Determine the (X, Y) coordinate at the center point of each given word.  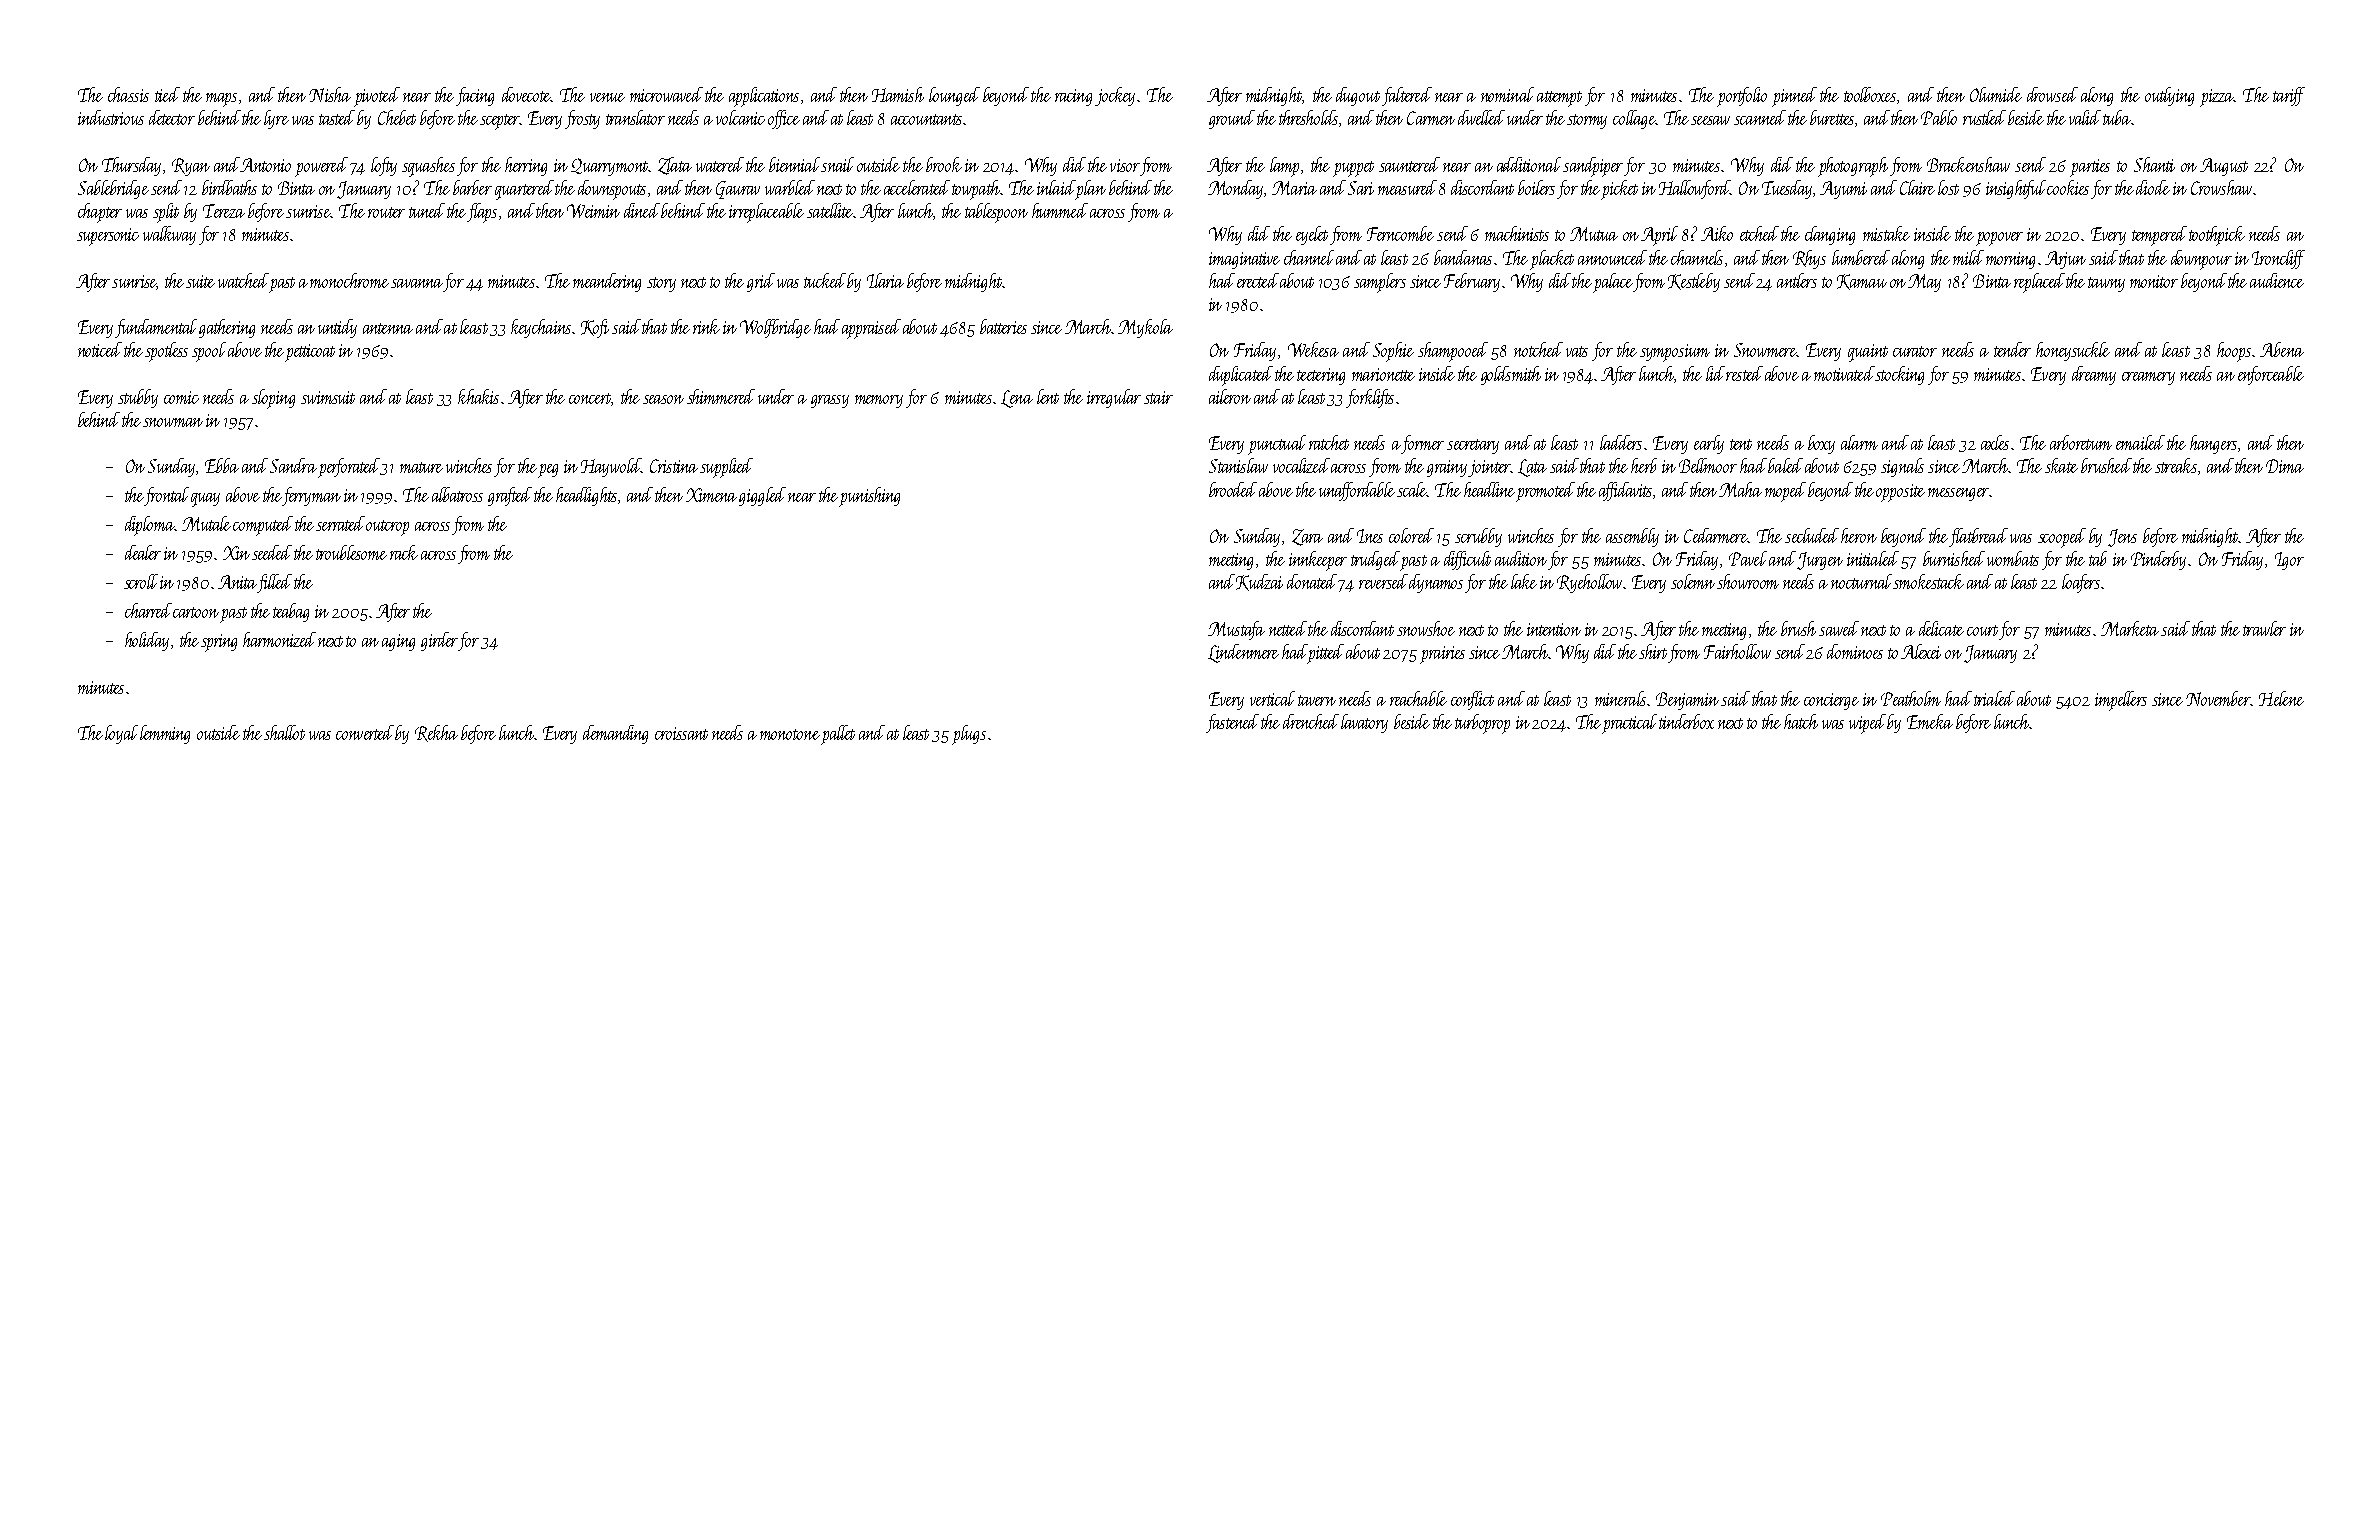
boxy (1821, 444)
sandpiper (1593, 167)
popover (1999, 239)
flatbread (1978, 537)
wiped (1868, 724)
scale (1412, 489)
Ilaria (885, 280)
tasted (337, 117)
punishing (869, 497)
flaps (482, 213)
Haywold (611, 467)
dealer (143, 552)
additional (1529, 164)
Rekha (436, 733)
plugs (969, 735)
